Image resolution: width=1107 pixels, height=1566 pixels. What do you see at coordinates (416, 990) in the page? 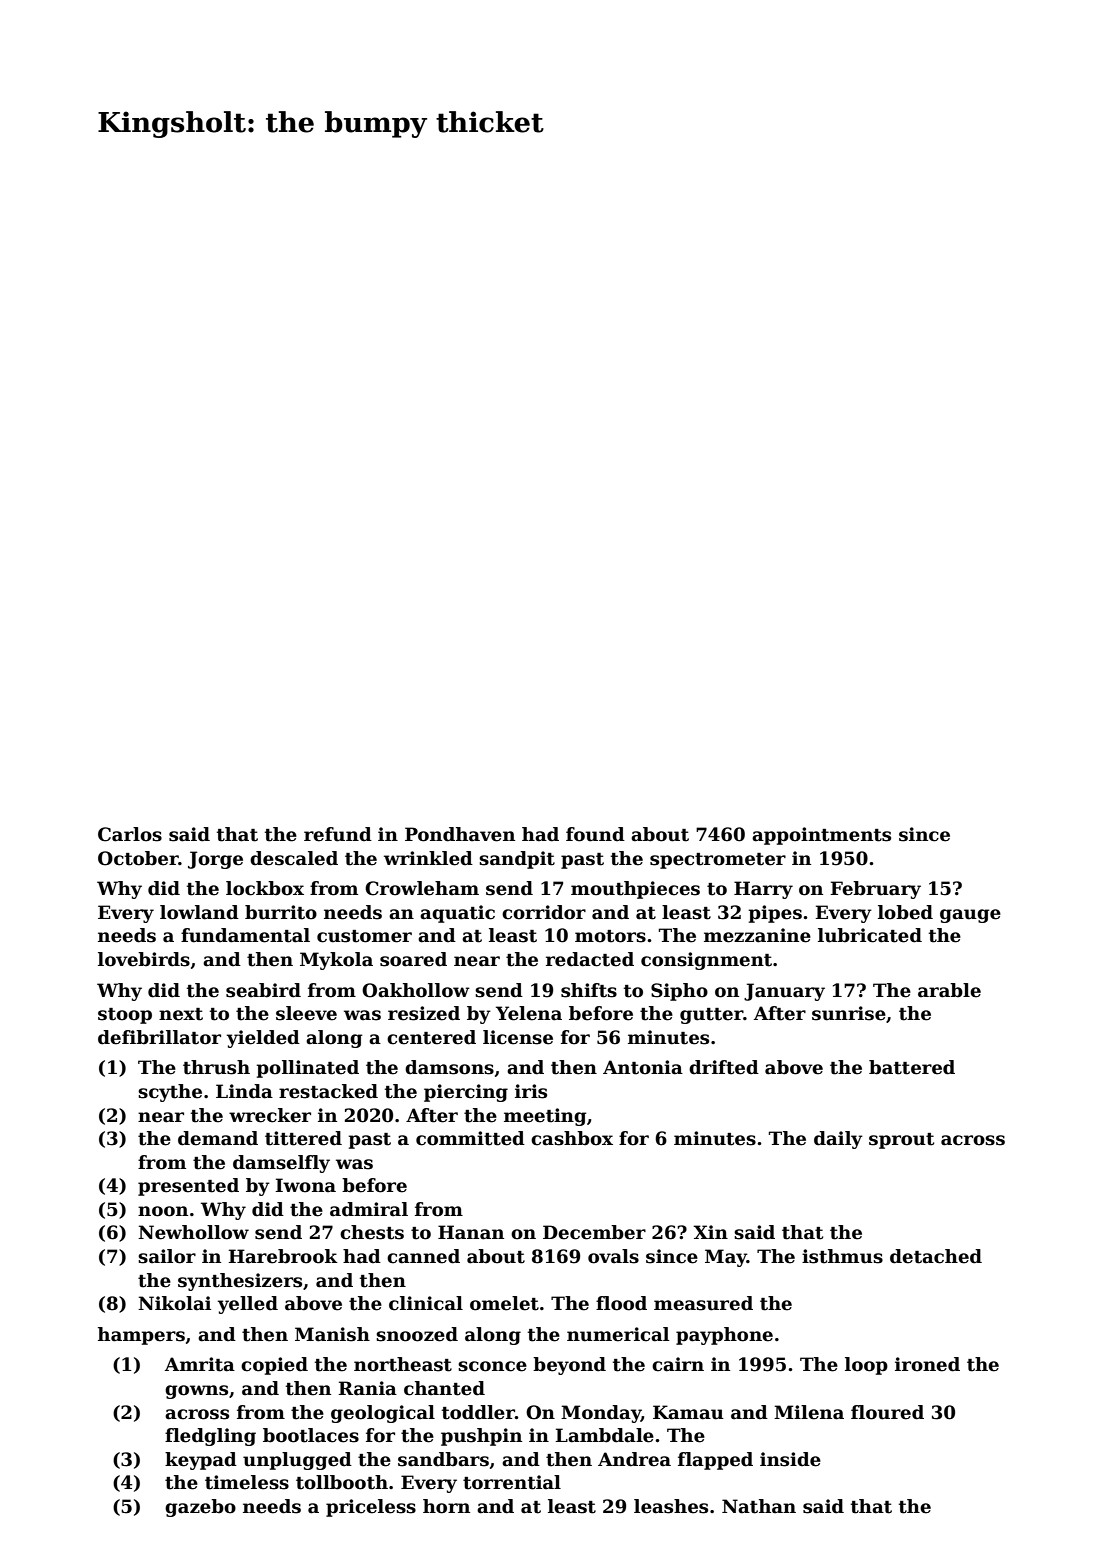
I see `Oakhollow` at bounding box center [416, 990].
